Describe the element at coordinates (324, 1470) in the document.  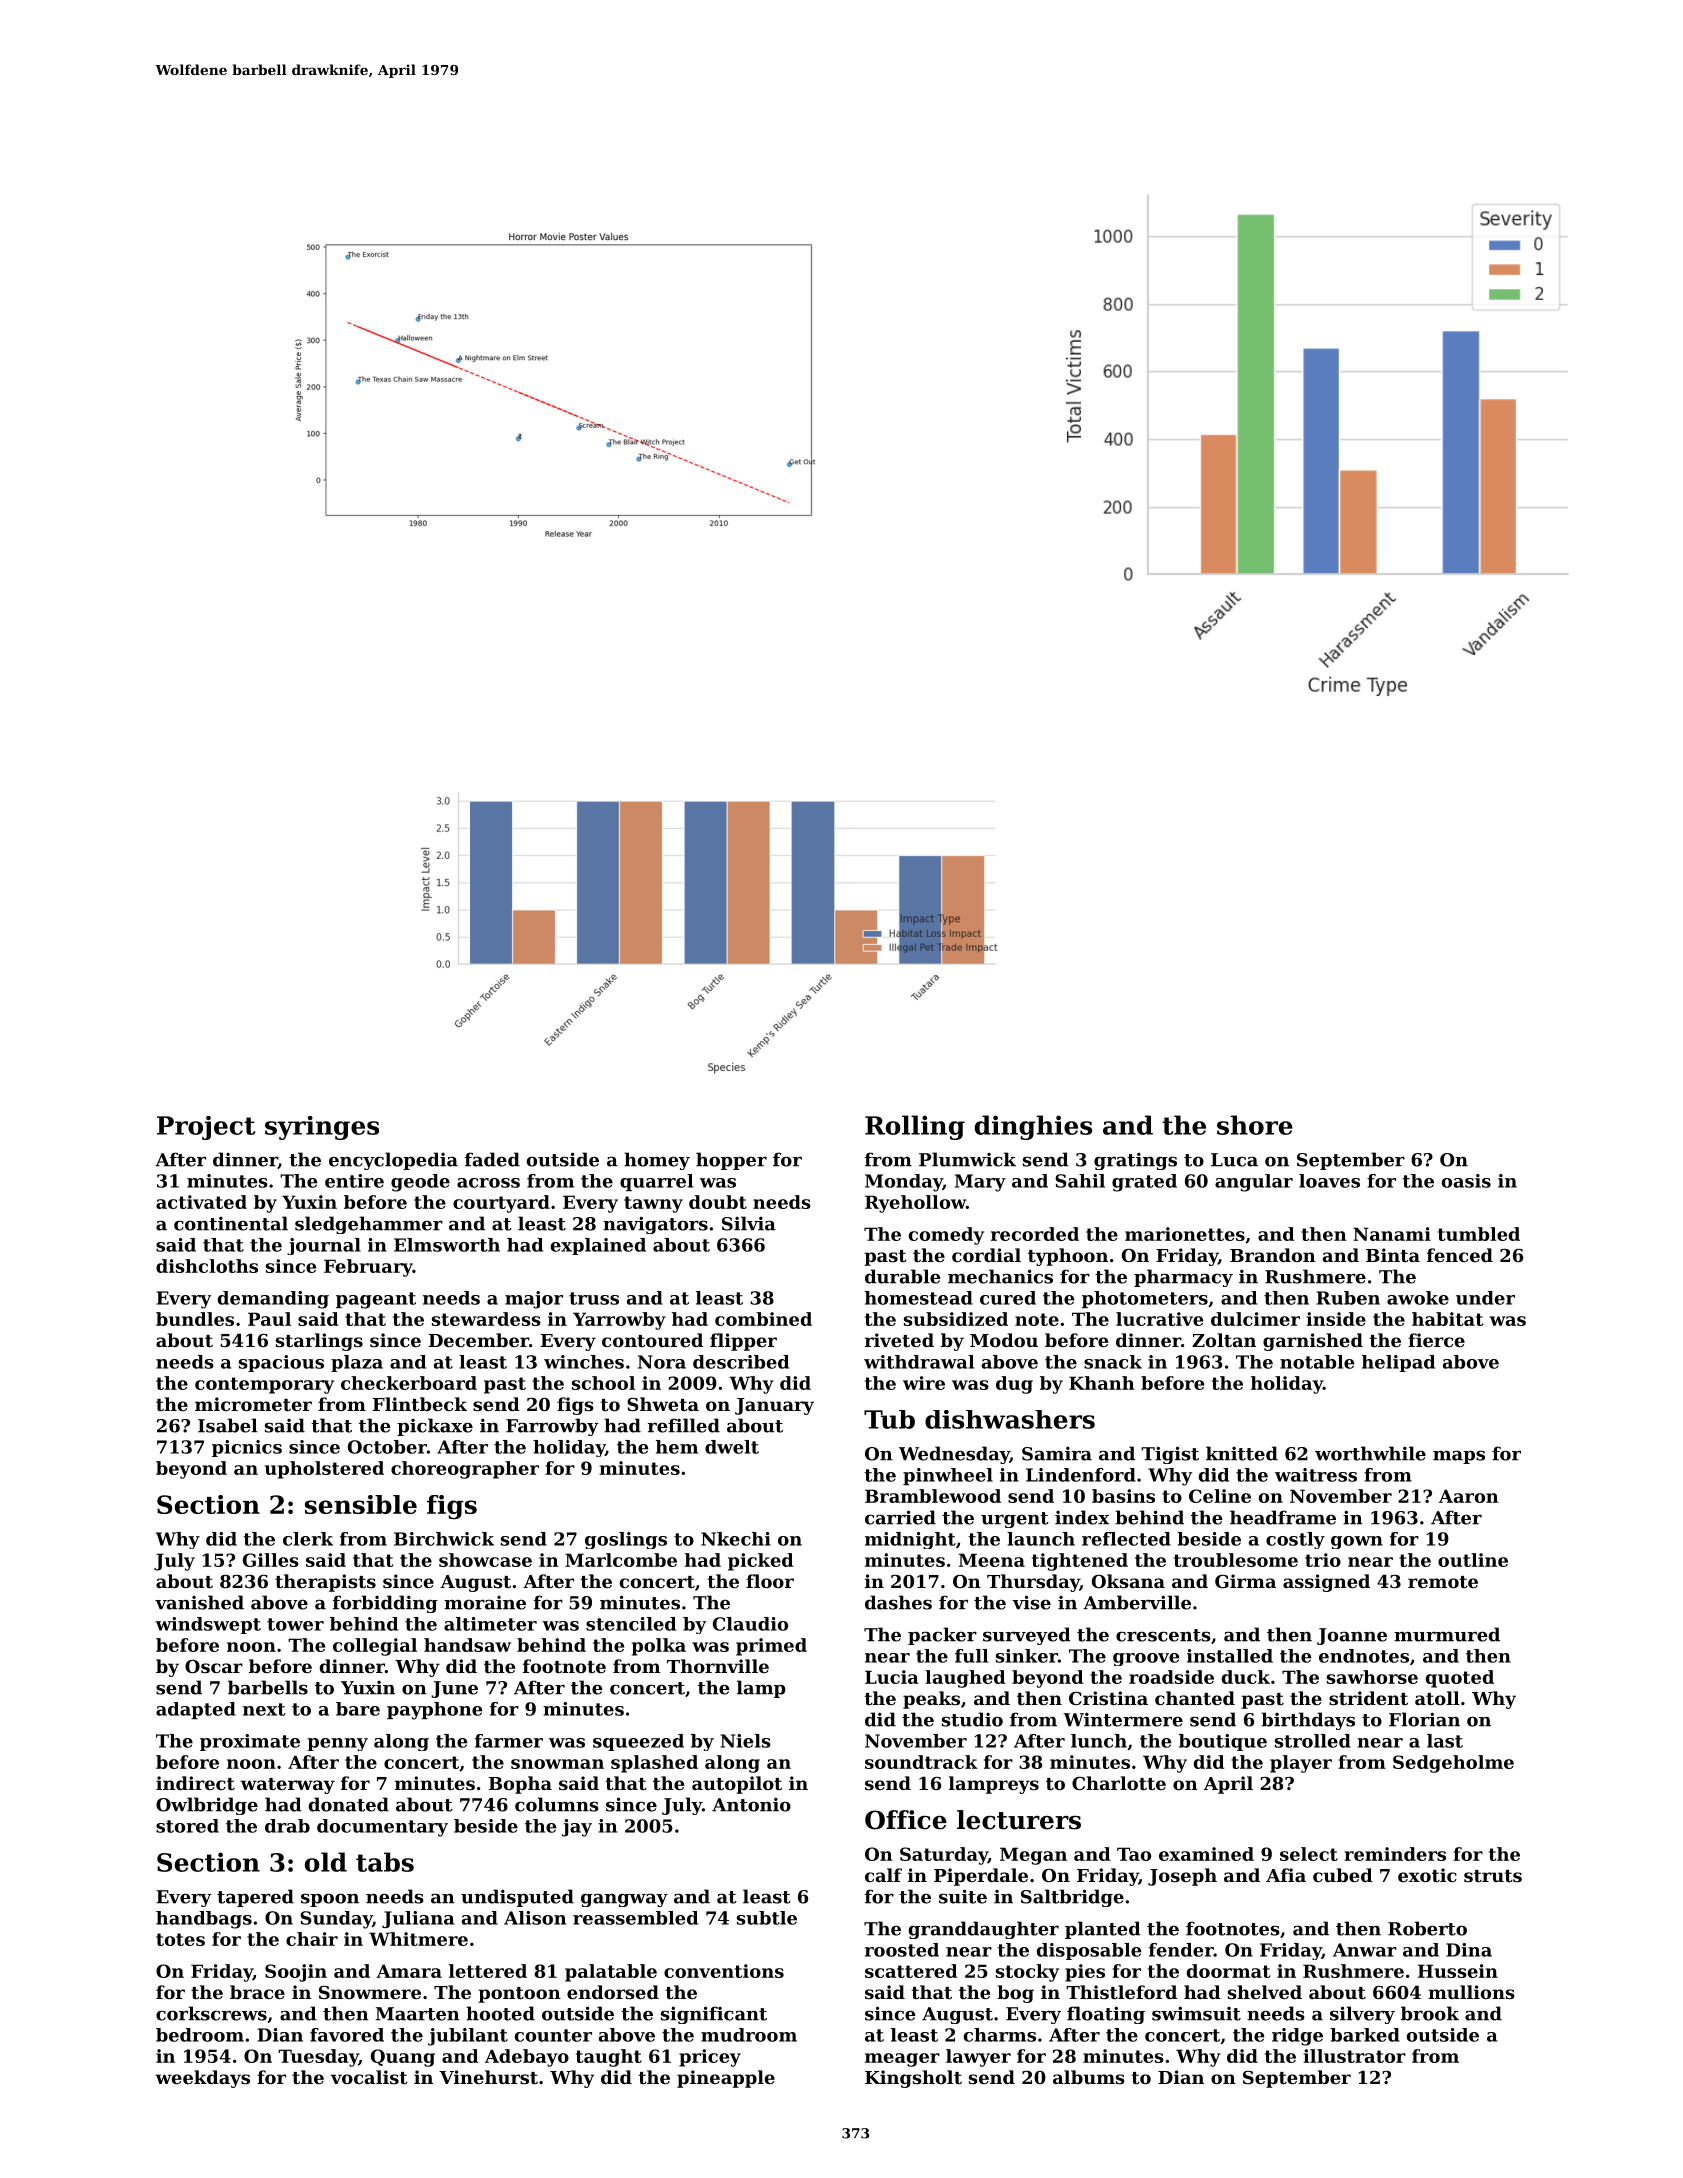
I see `upholstered` at that location.
